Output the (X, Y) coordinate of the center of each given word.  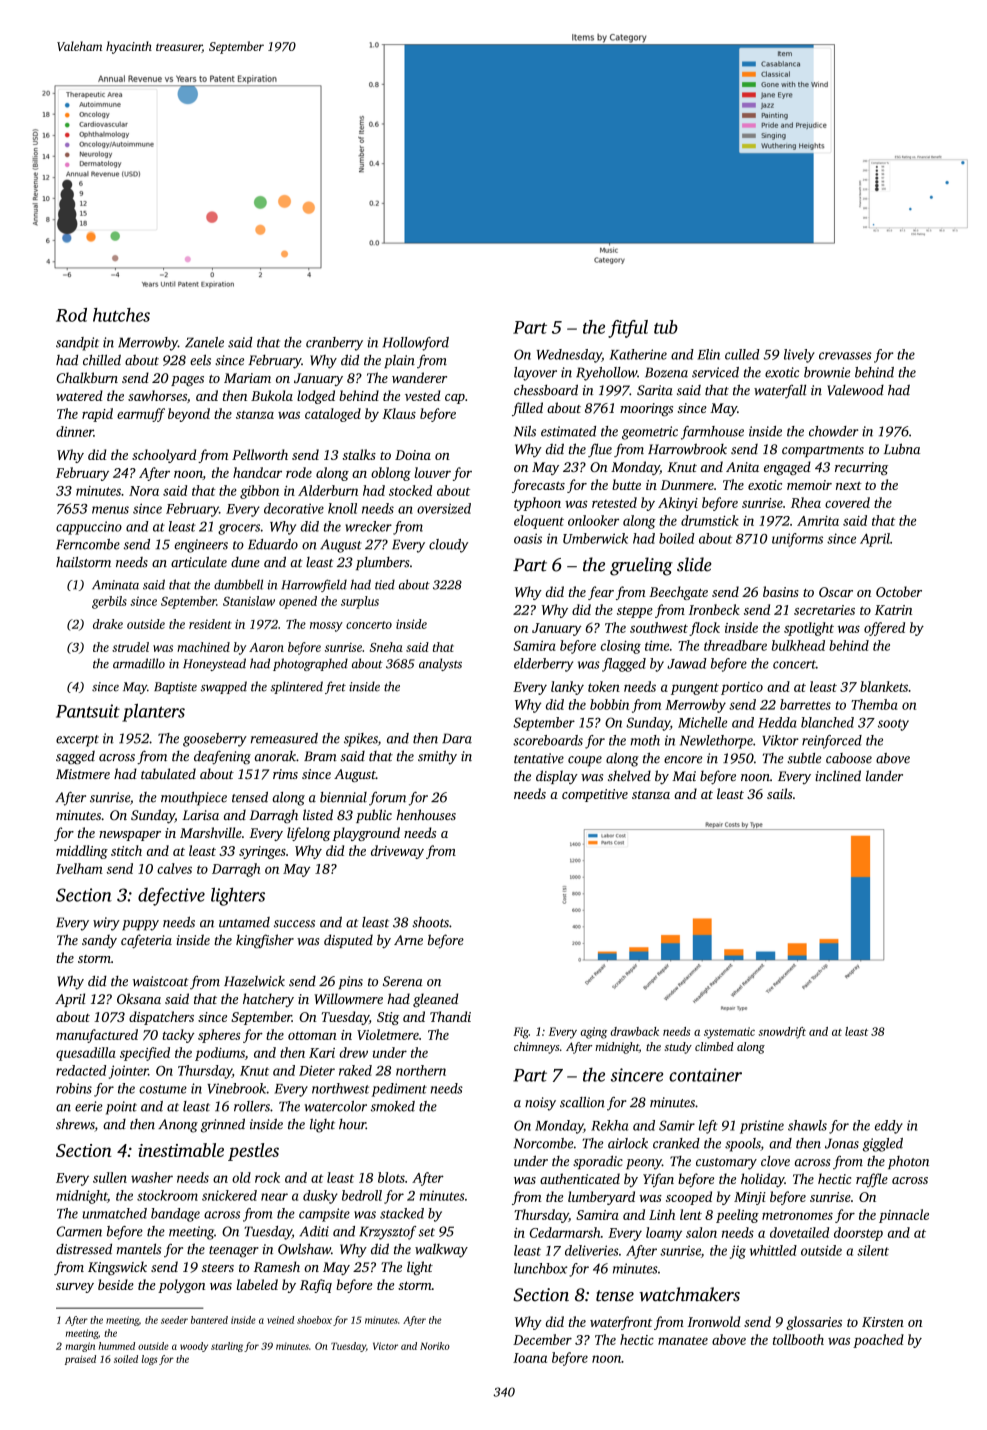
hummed (117, 1346)
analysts (440, 664)
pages (187, 381)
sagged (75, 758)
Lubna (902, 449)
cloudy (448, 546)
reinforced (832, 742)
